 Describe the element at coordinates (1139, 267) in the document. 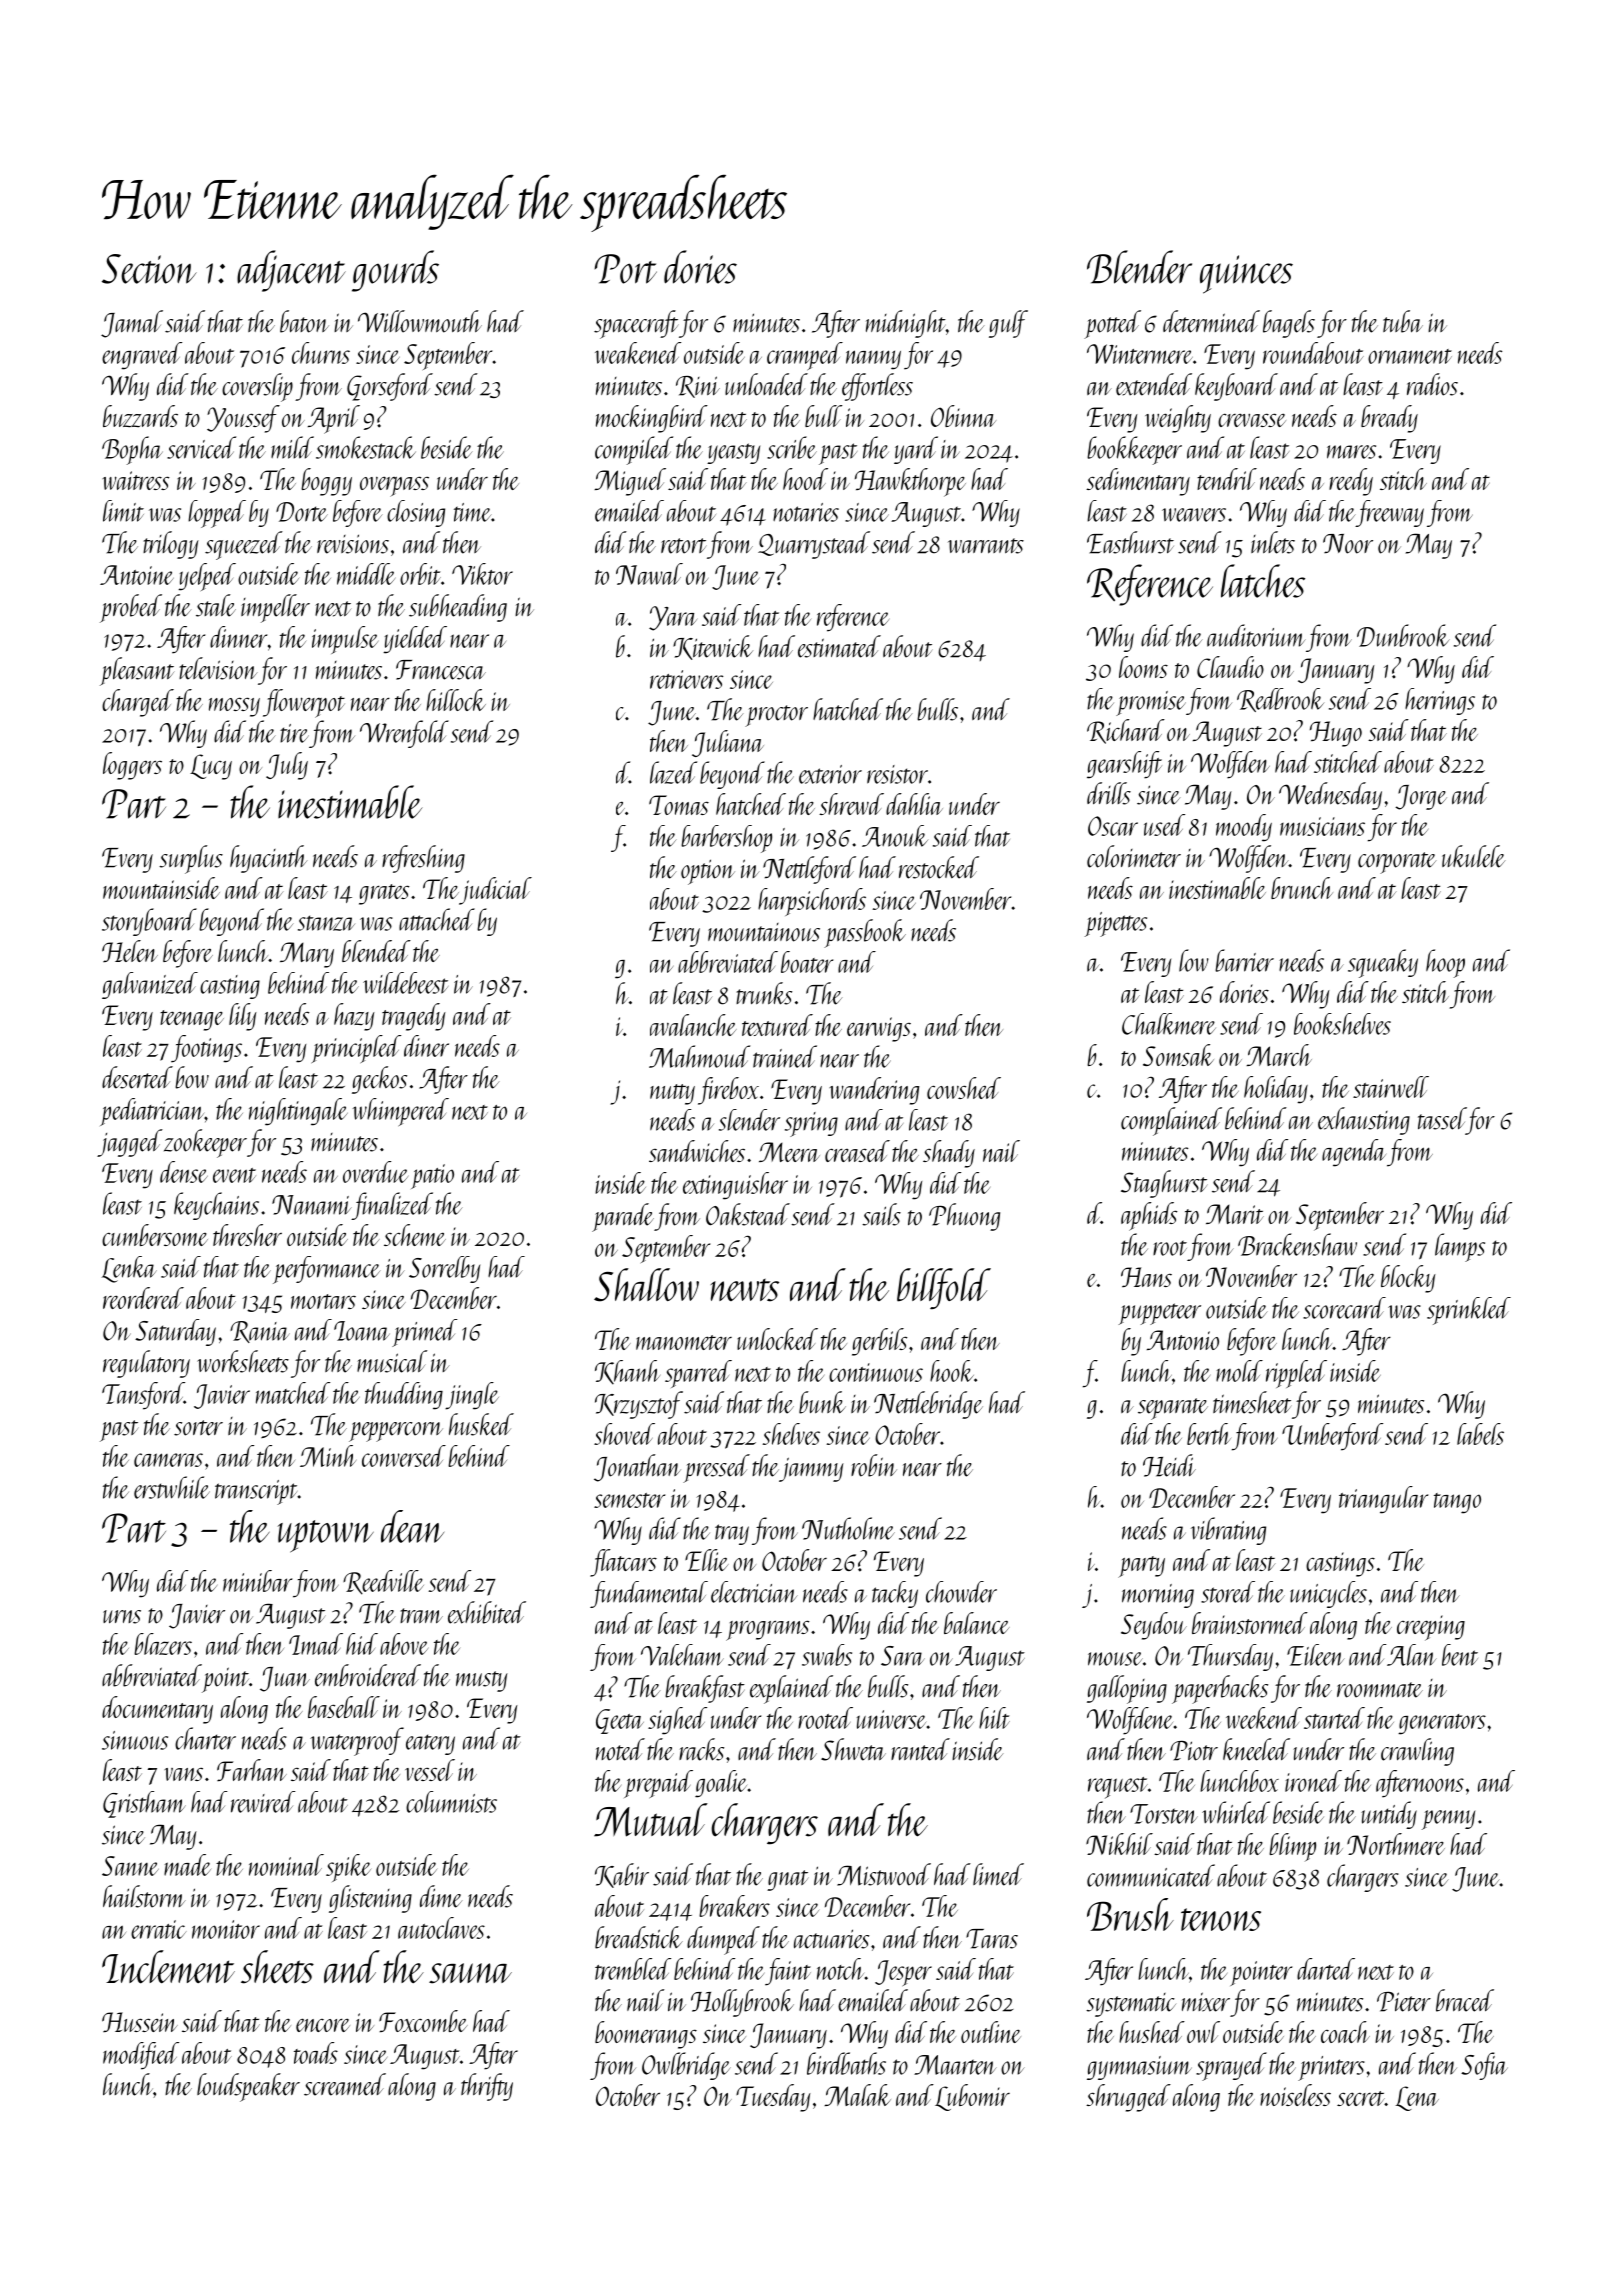

I see `Blender` at that location.
